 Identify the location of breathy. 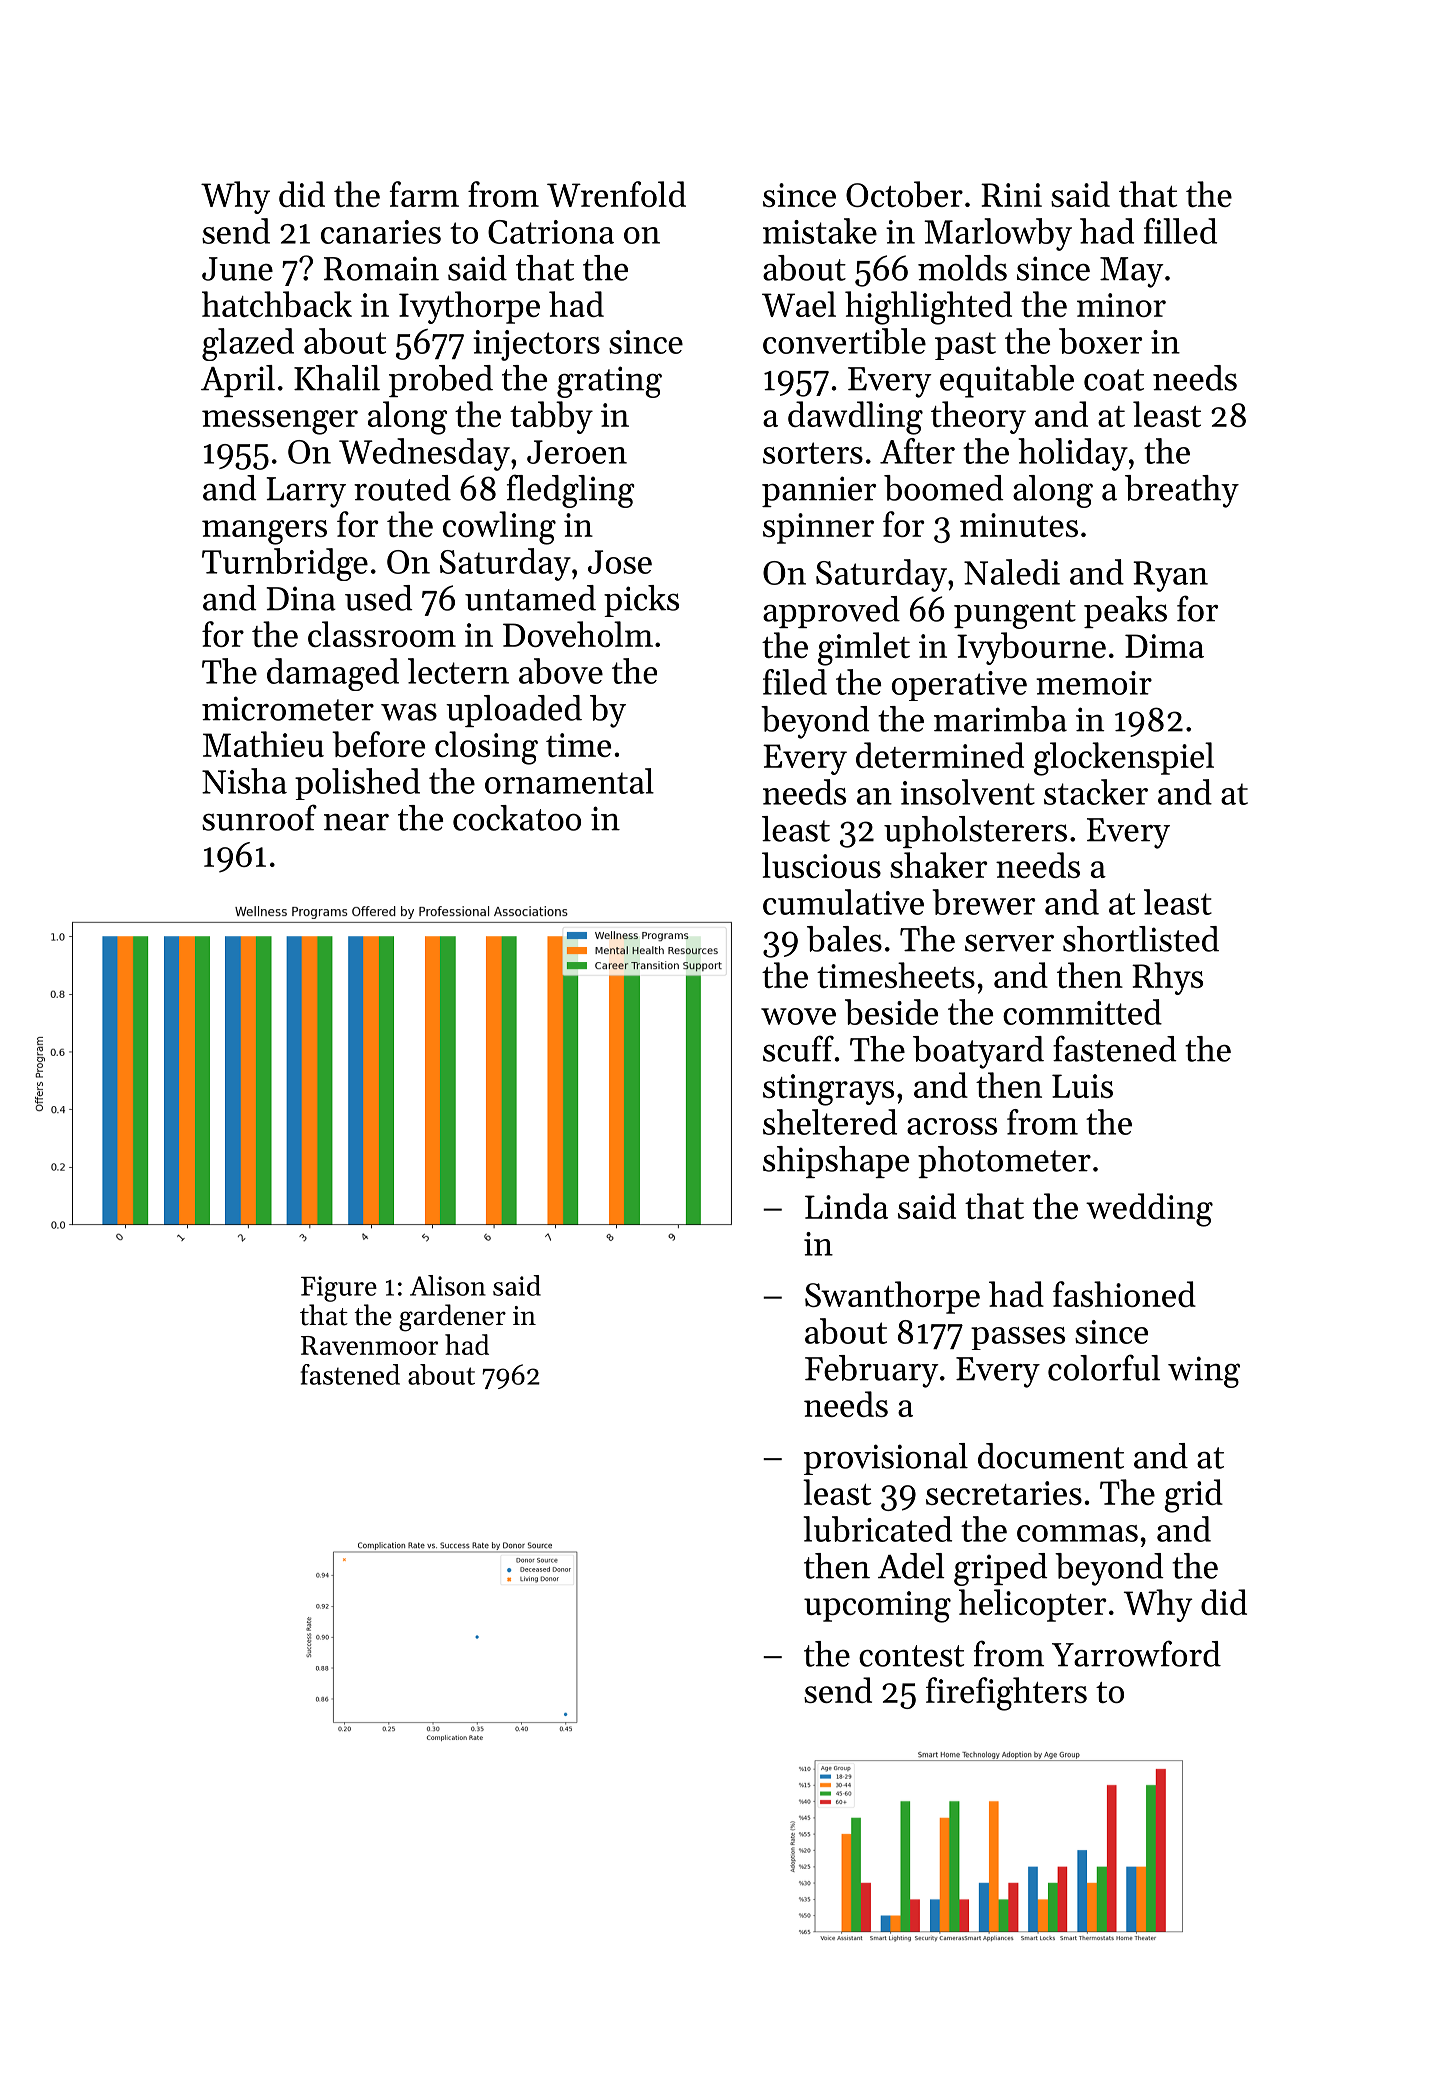
(1182, 491).
